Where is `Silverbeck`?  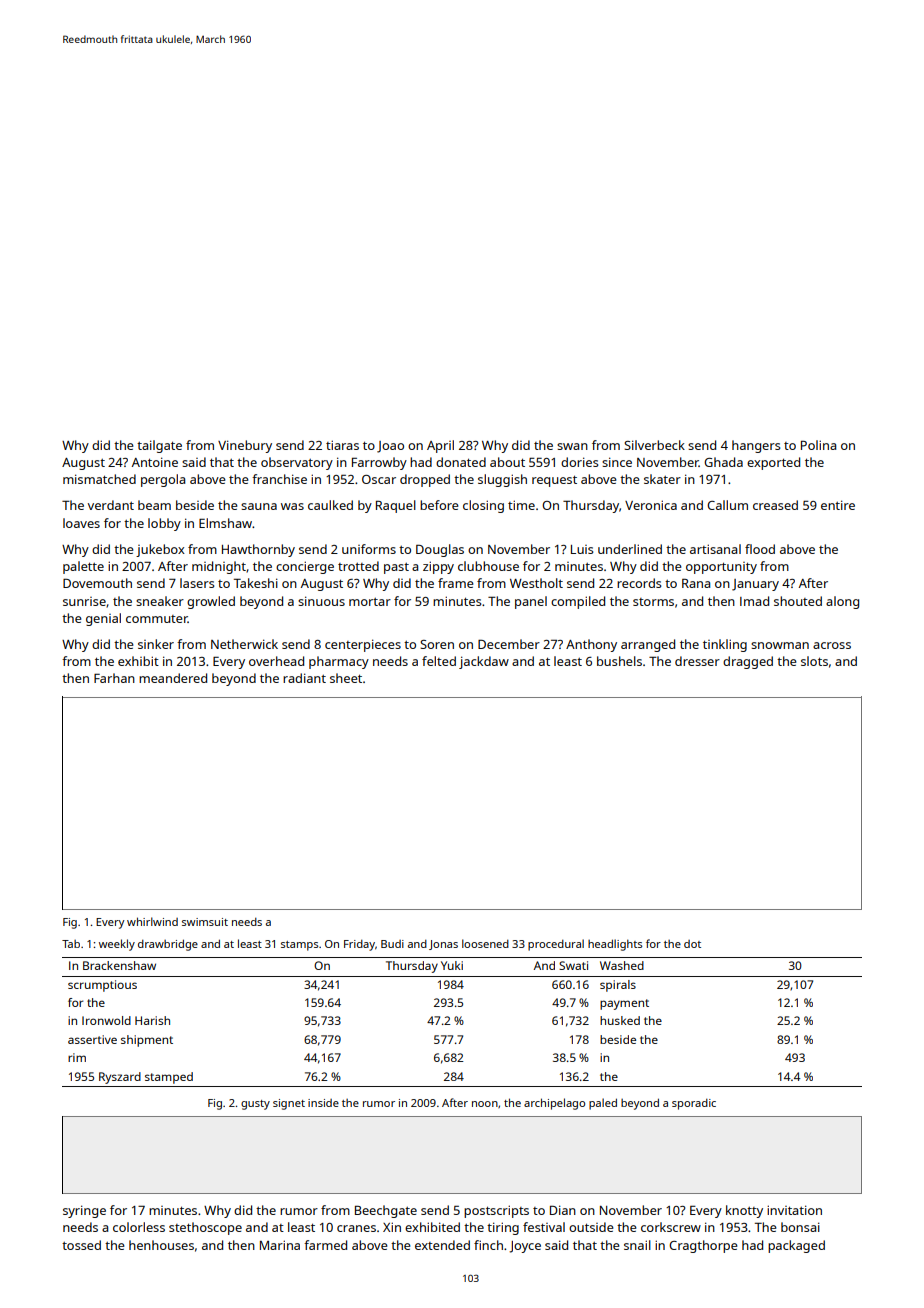
Silverbeck is located at coordinates (654, 445).
